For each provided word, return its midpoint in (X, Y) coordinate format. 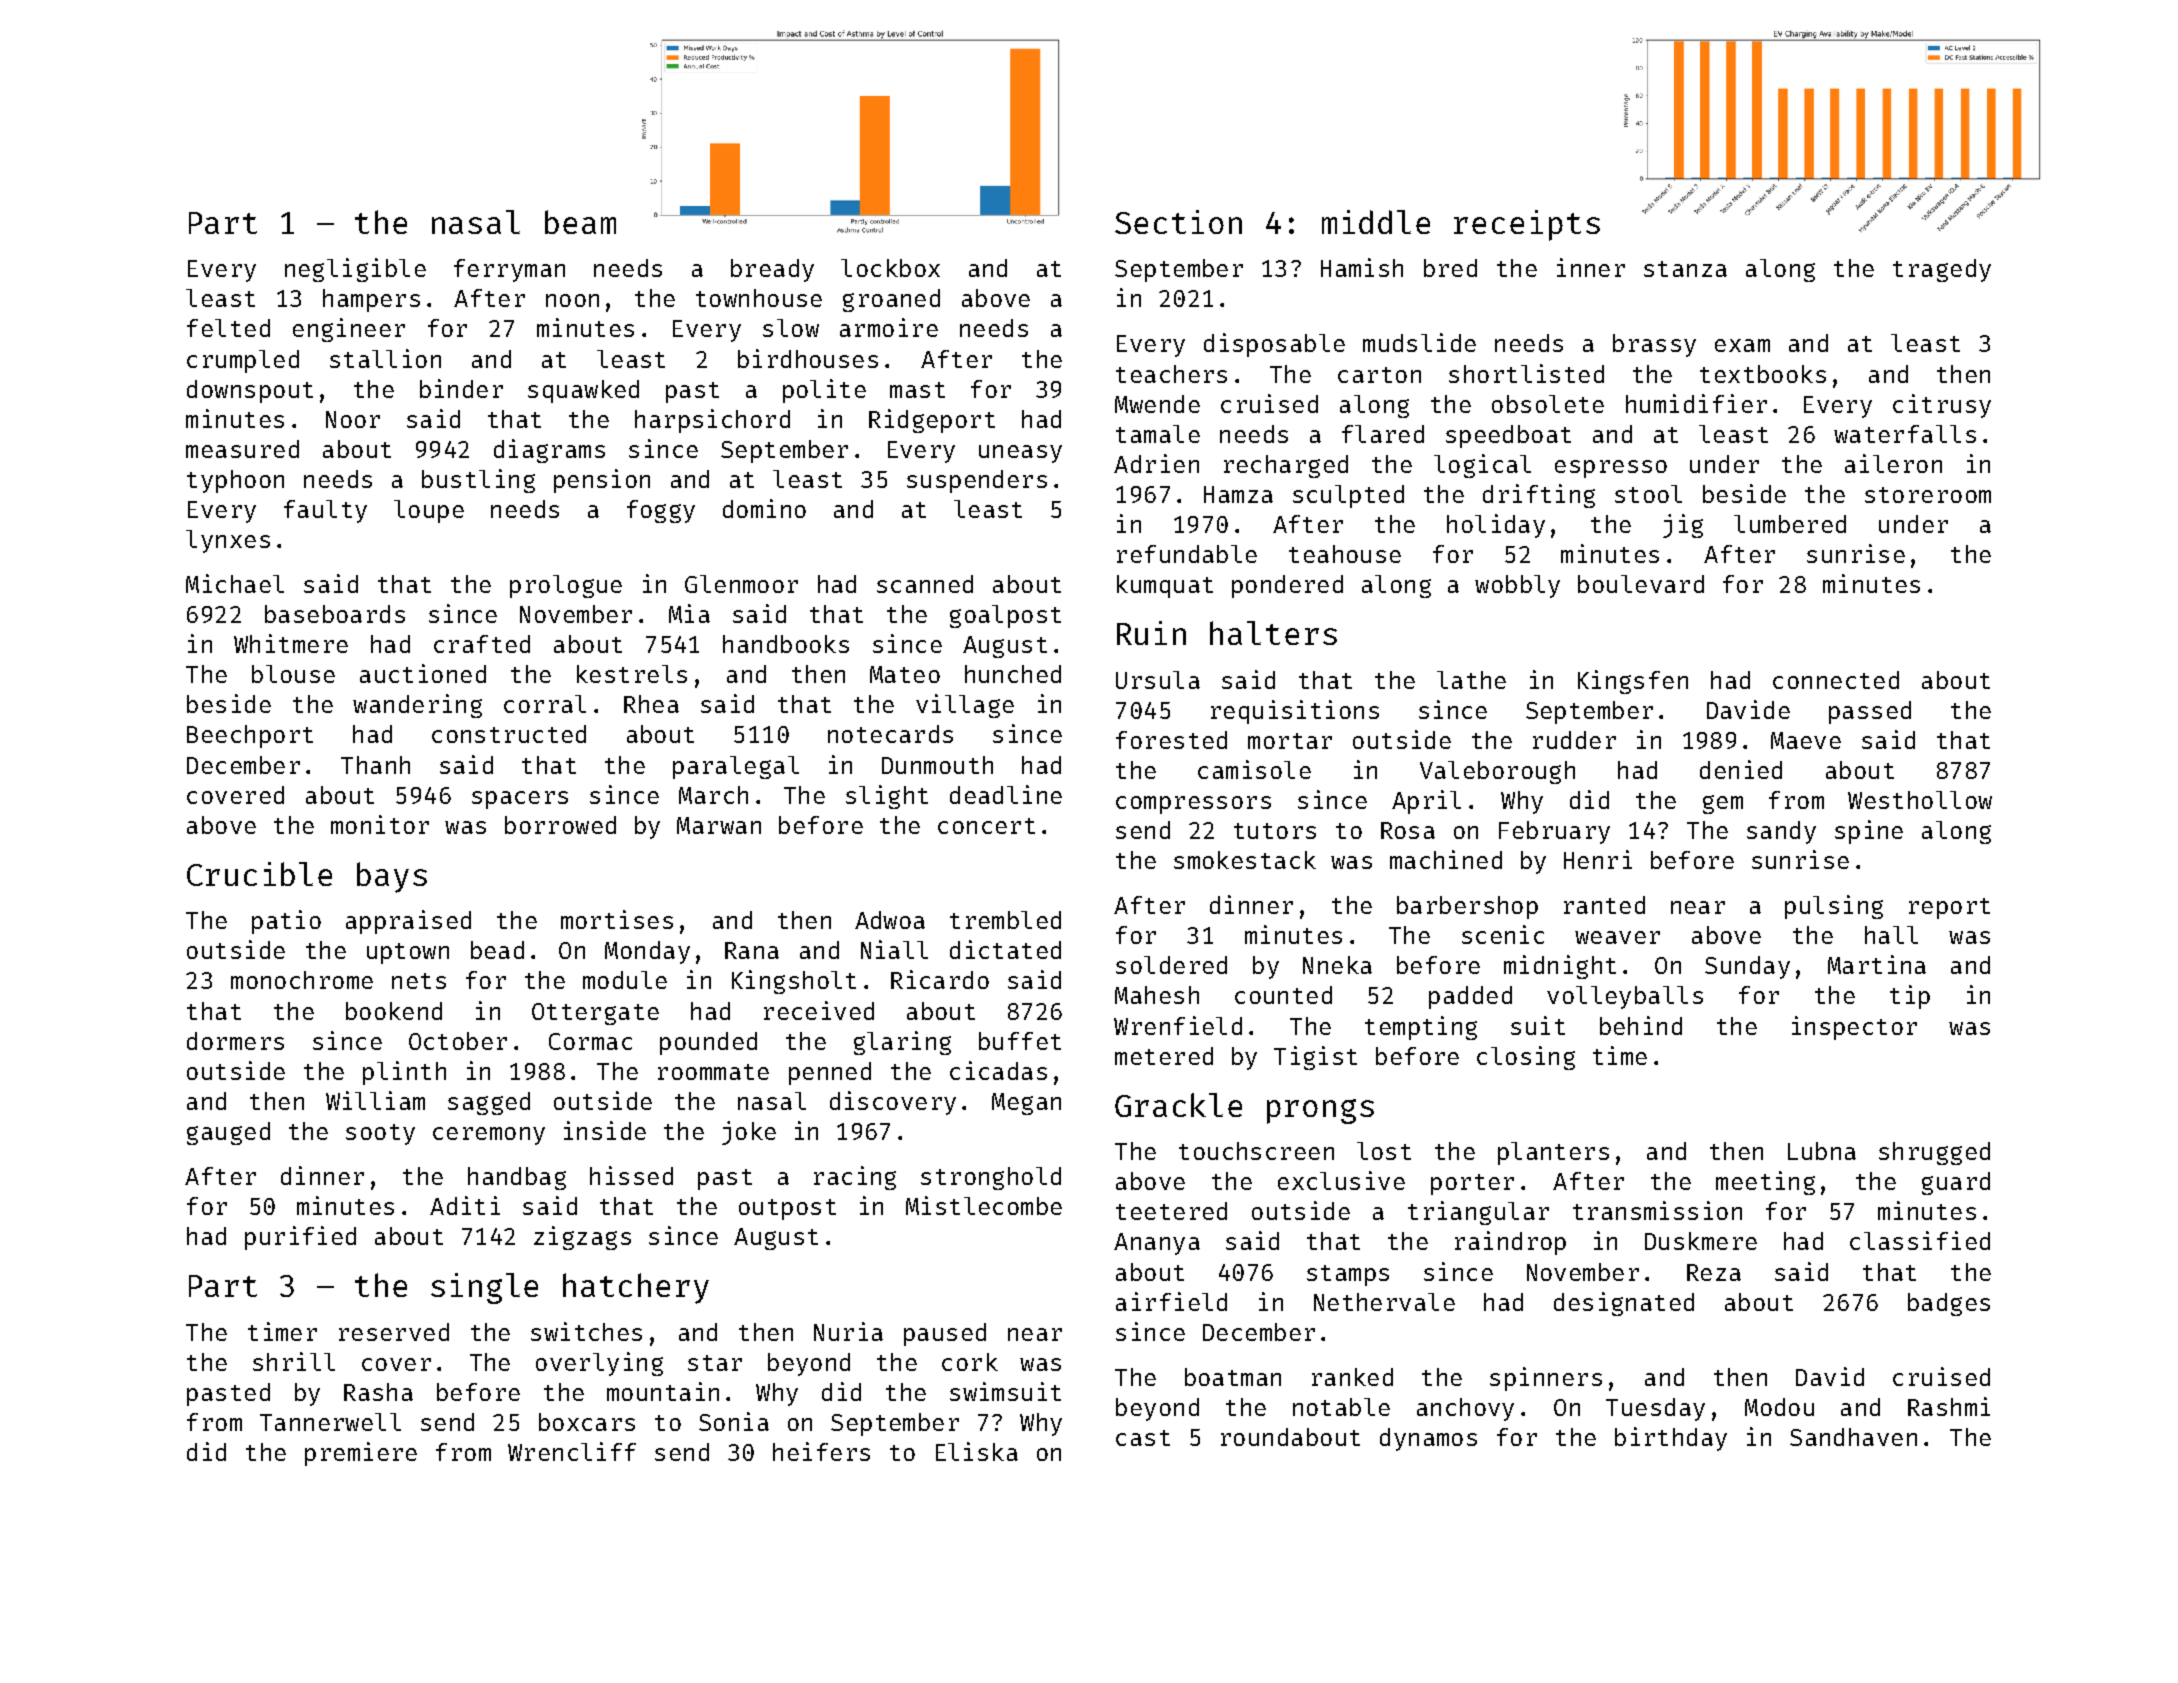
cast (1143, 1438)
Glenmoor (741, 584)
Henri (1598, 859)
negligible (355, 270)
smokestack (1245, 860)
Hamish (1362, 267)
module (625, 980)
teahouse (1345, 554)
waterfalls (1905, 434)
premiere (361, 1454)
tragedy (1942, 270)
